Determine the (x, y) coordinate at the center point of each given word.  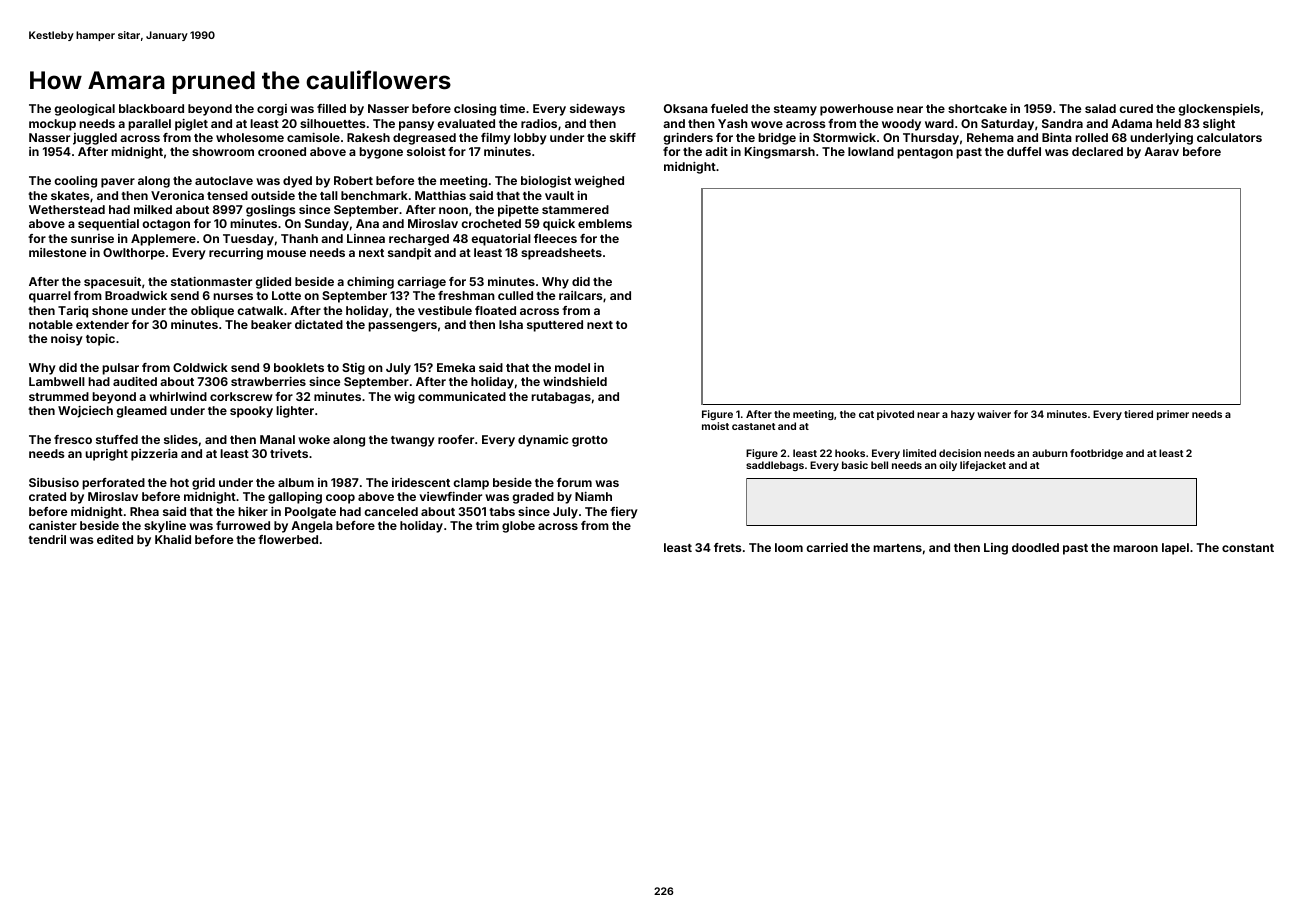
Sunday (327, 225)
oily (948, 466)
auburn (1050, 453)
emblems (605, 223)
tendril (47, 539)
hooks (850, 453)
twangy (413, 441)
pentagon (925, 153)
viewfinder (450, 496)
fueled (729, 108)
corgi (272, 110)
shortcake (977, 108)
